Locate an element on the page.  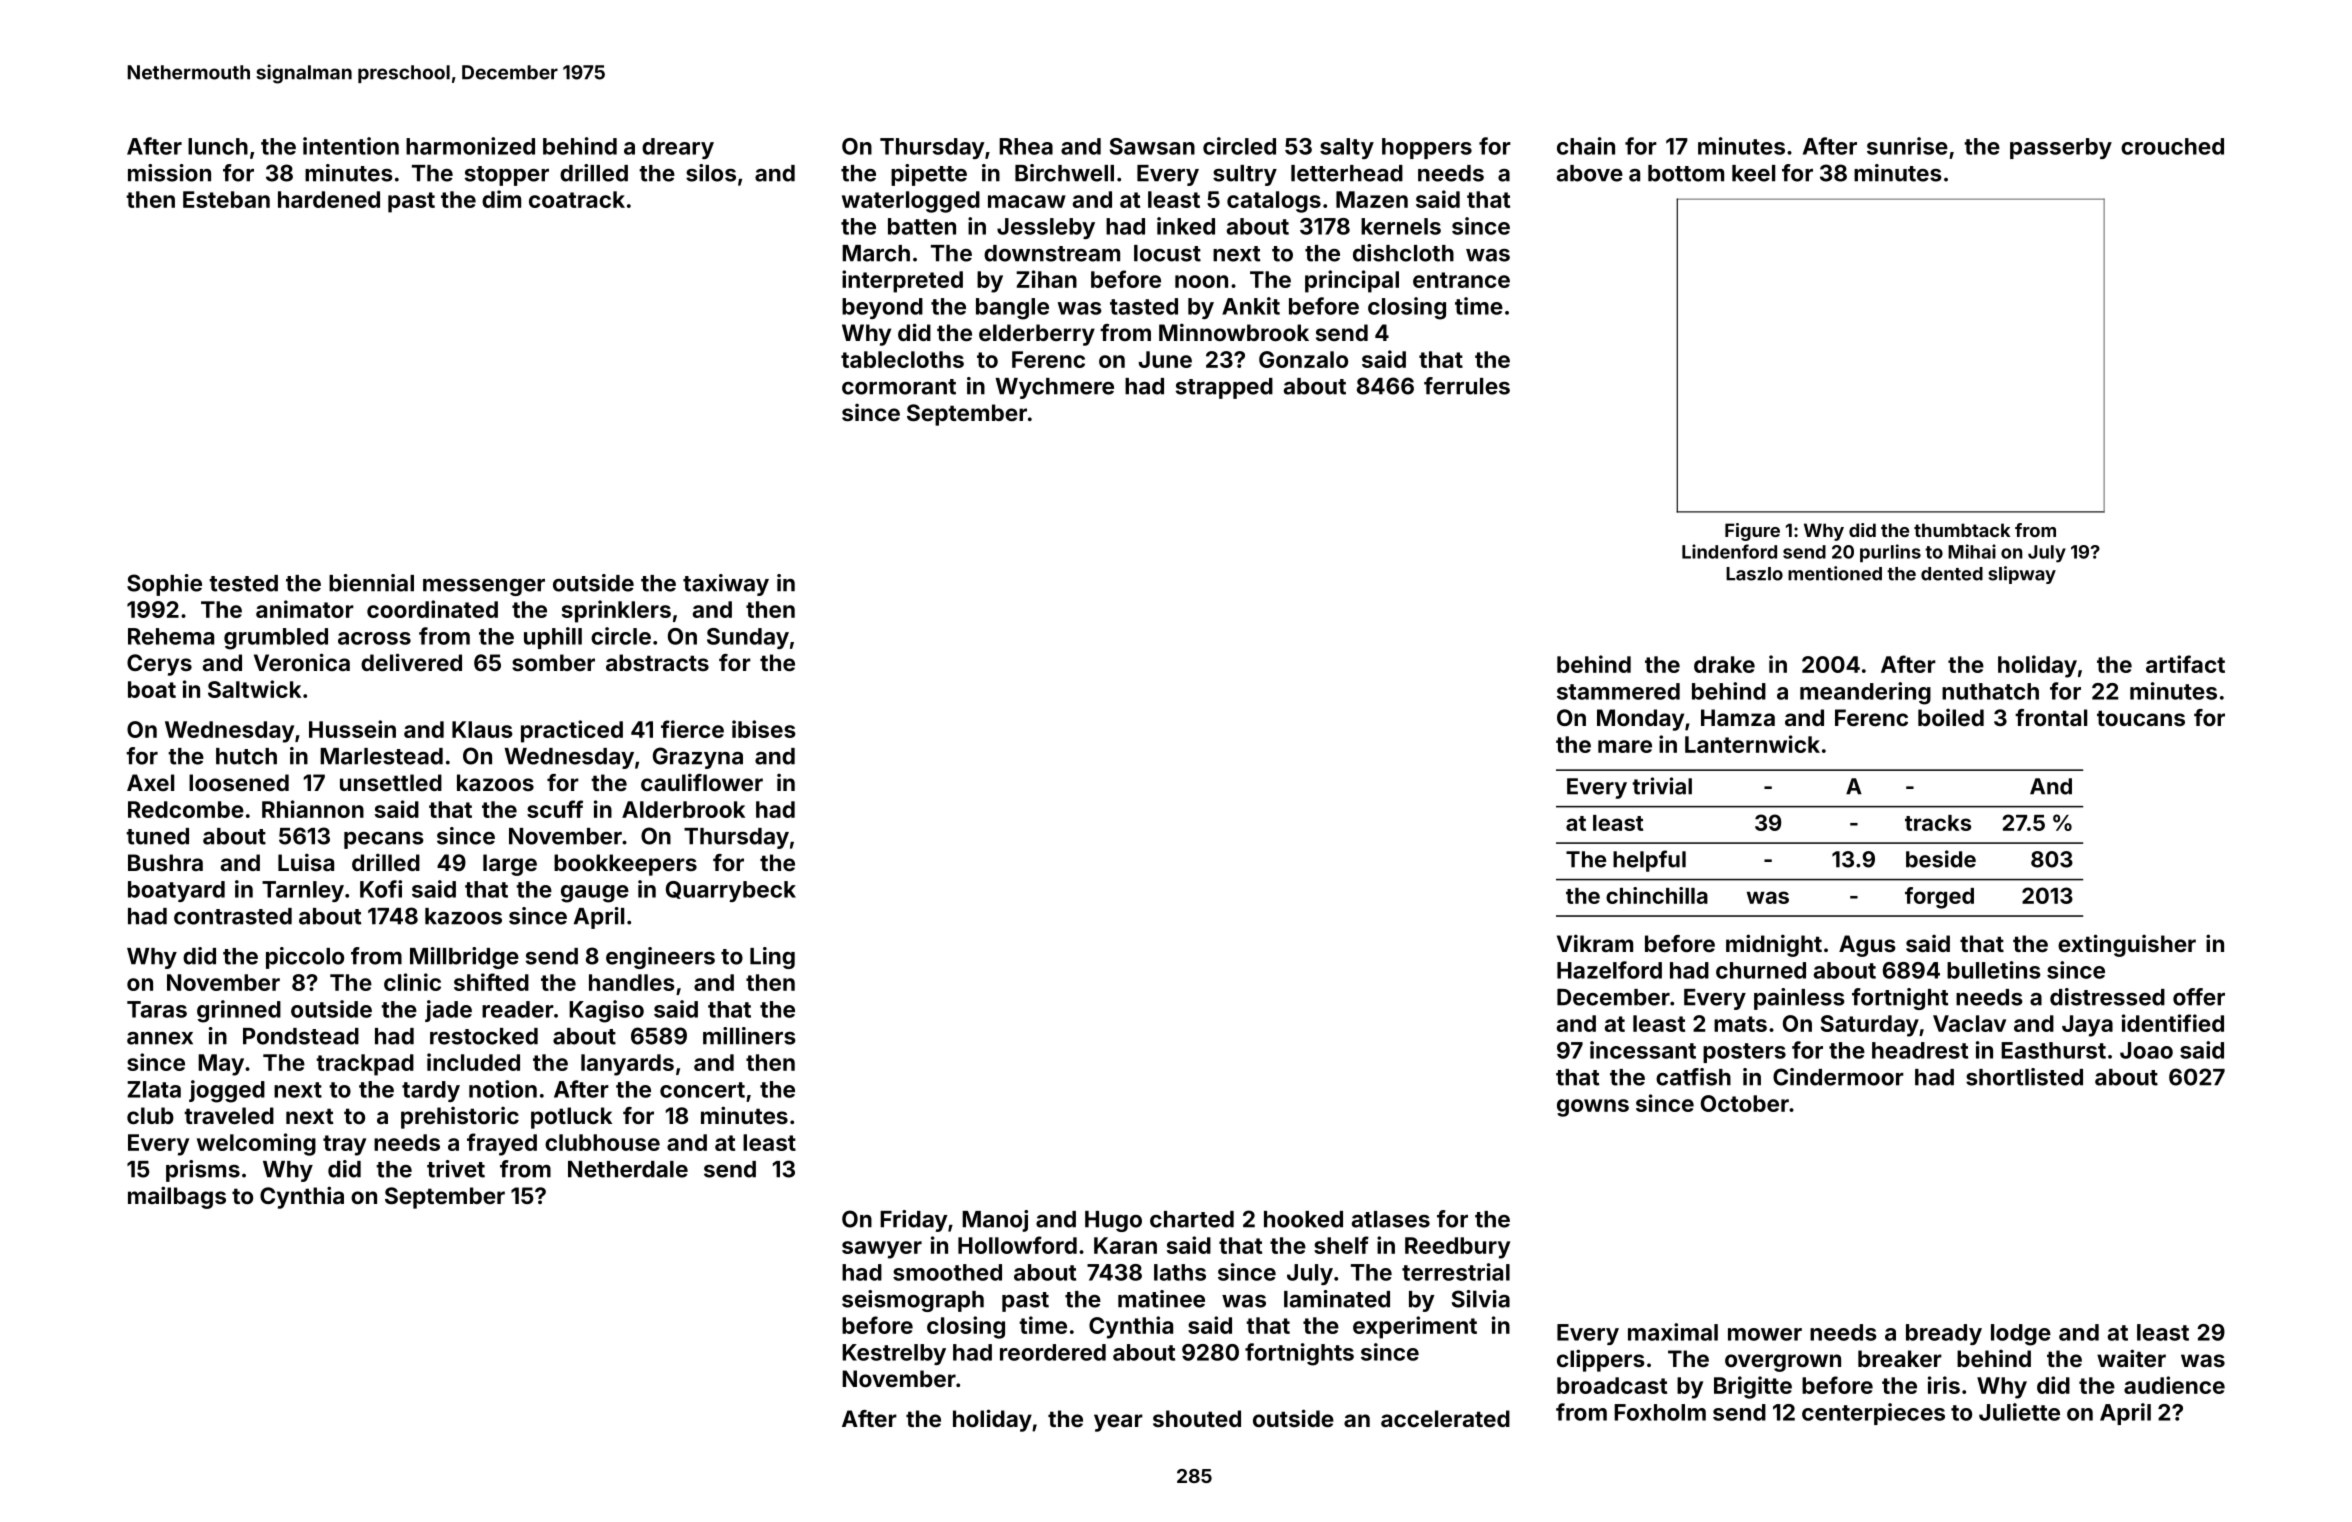
milliners is located at coordinates (749, 1036).
